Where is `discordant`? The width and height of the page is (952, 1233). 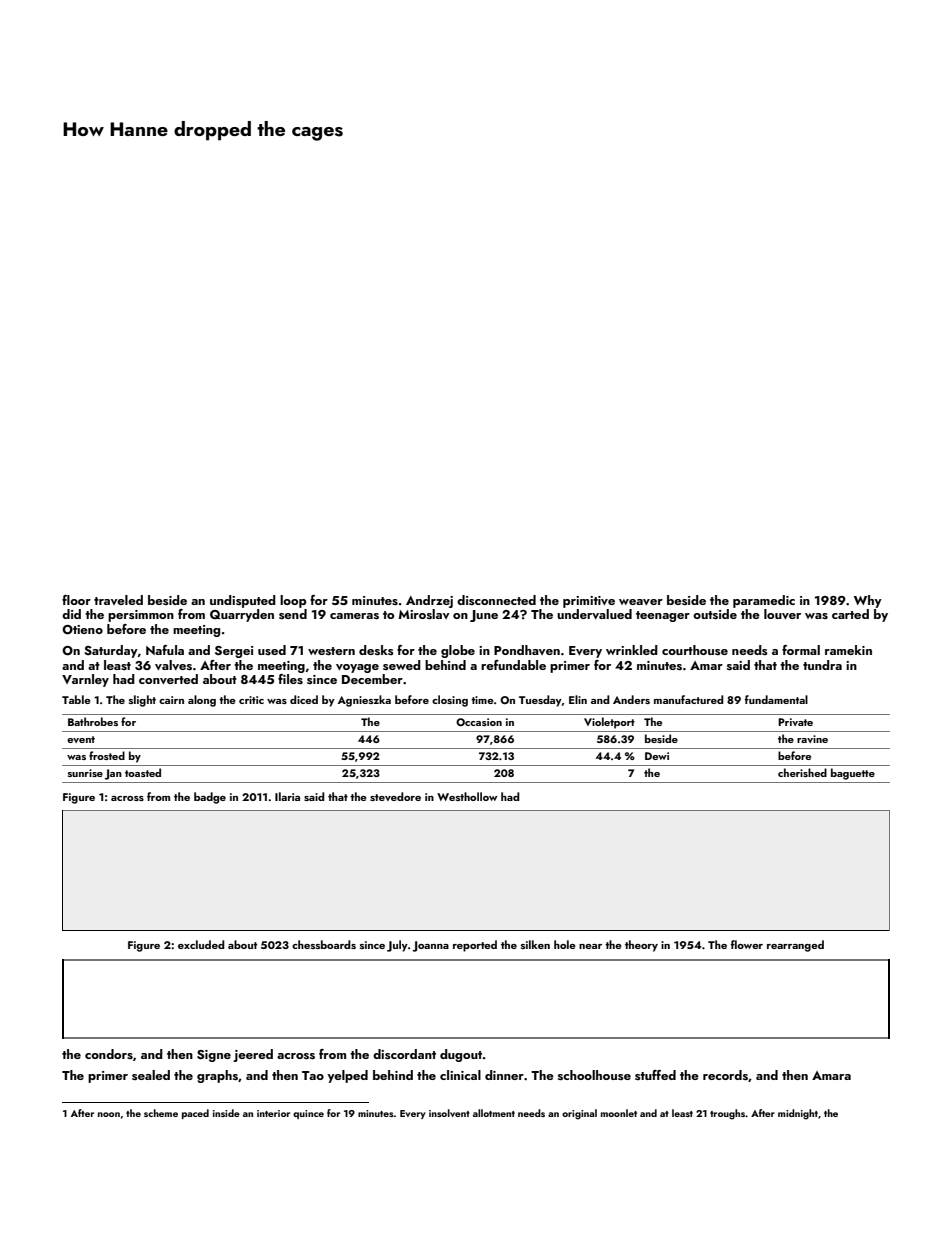 discordant is located at coordinates (404, 1054).
